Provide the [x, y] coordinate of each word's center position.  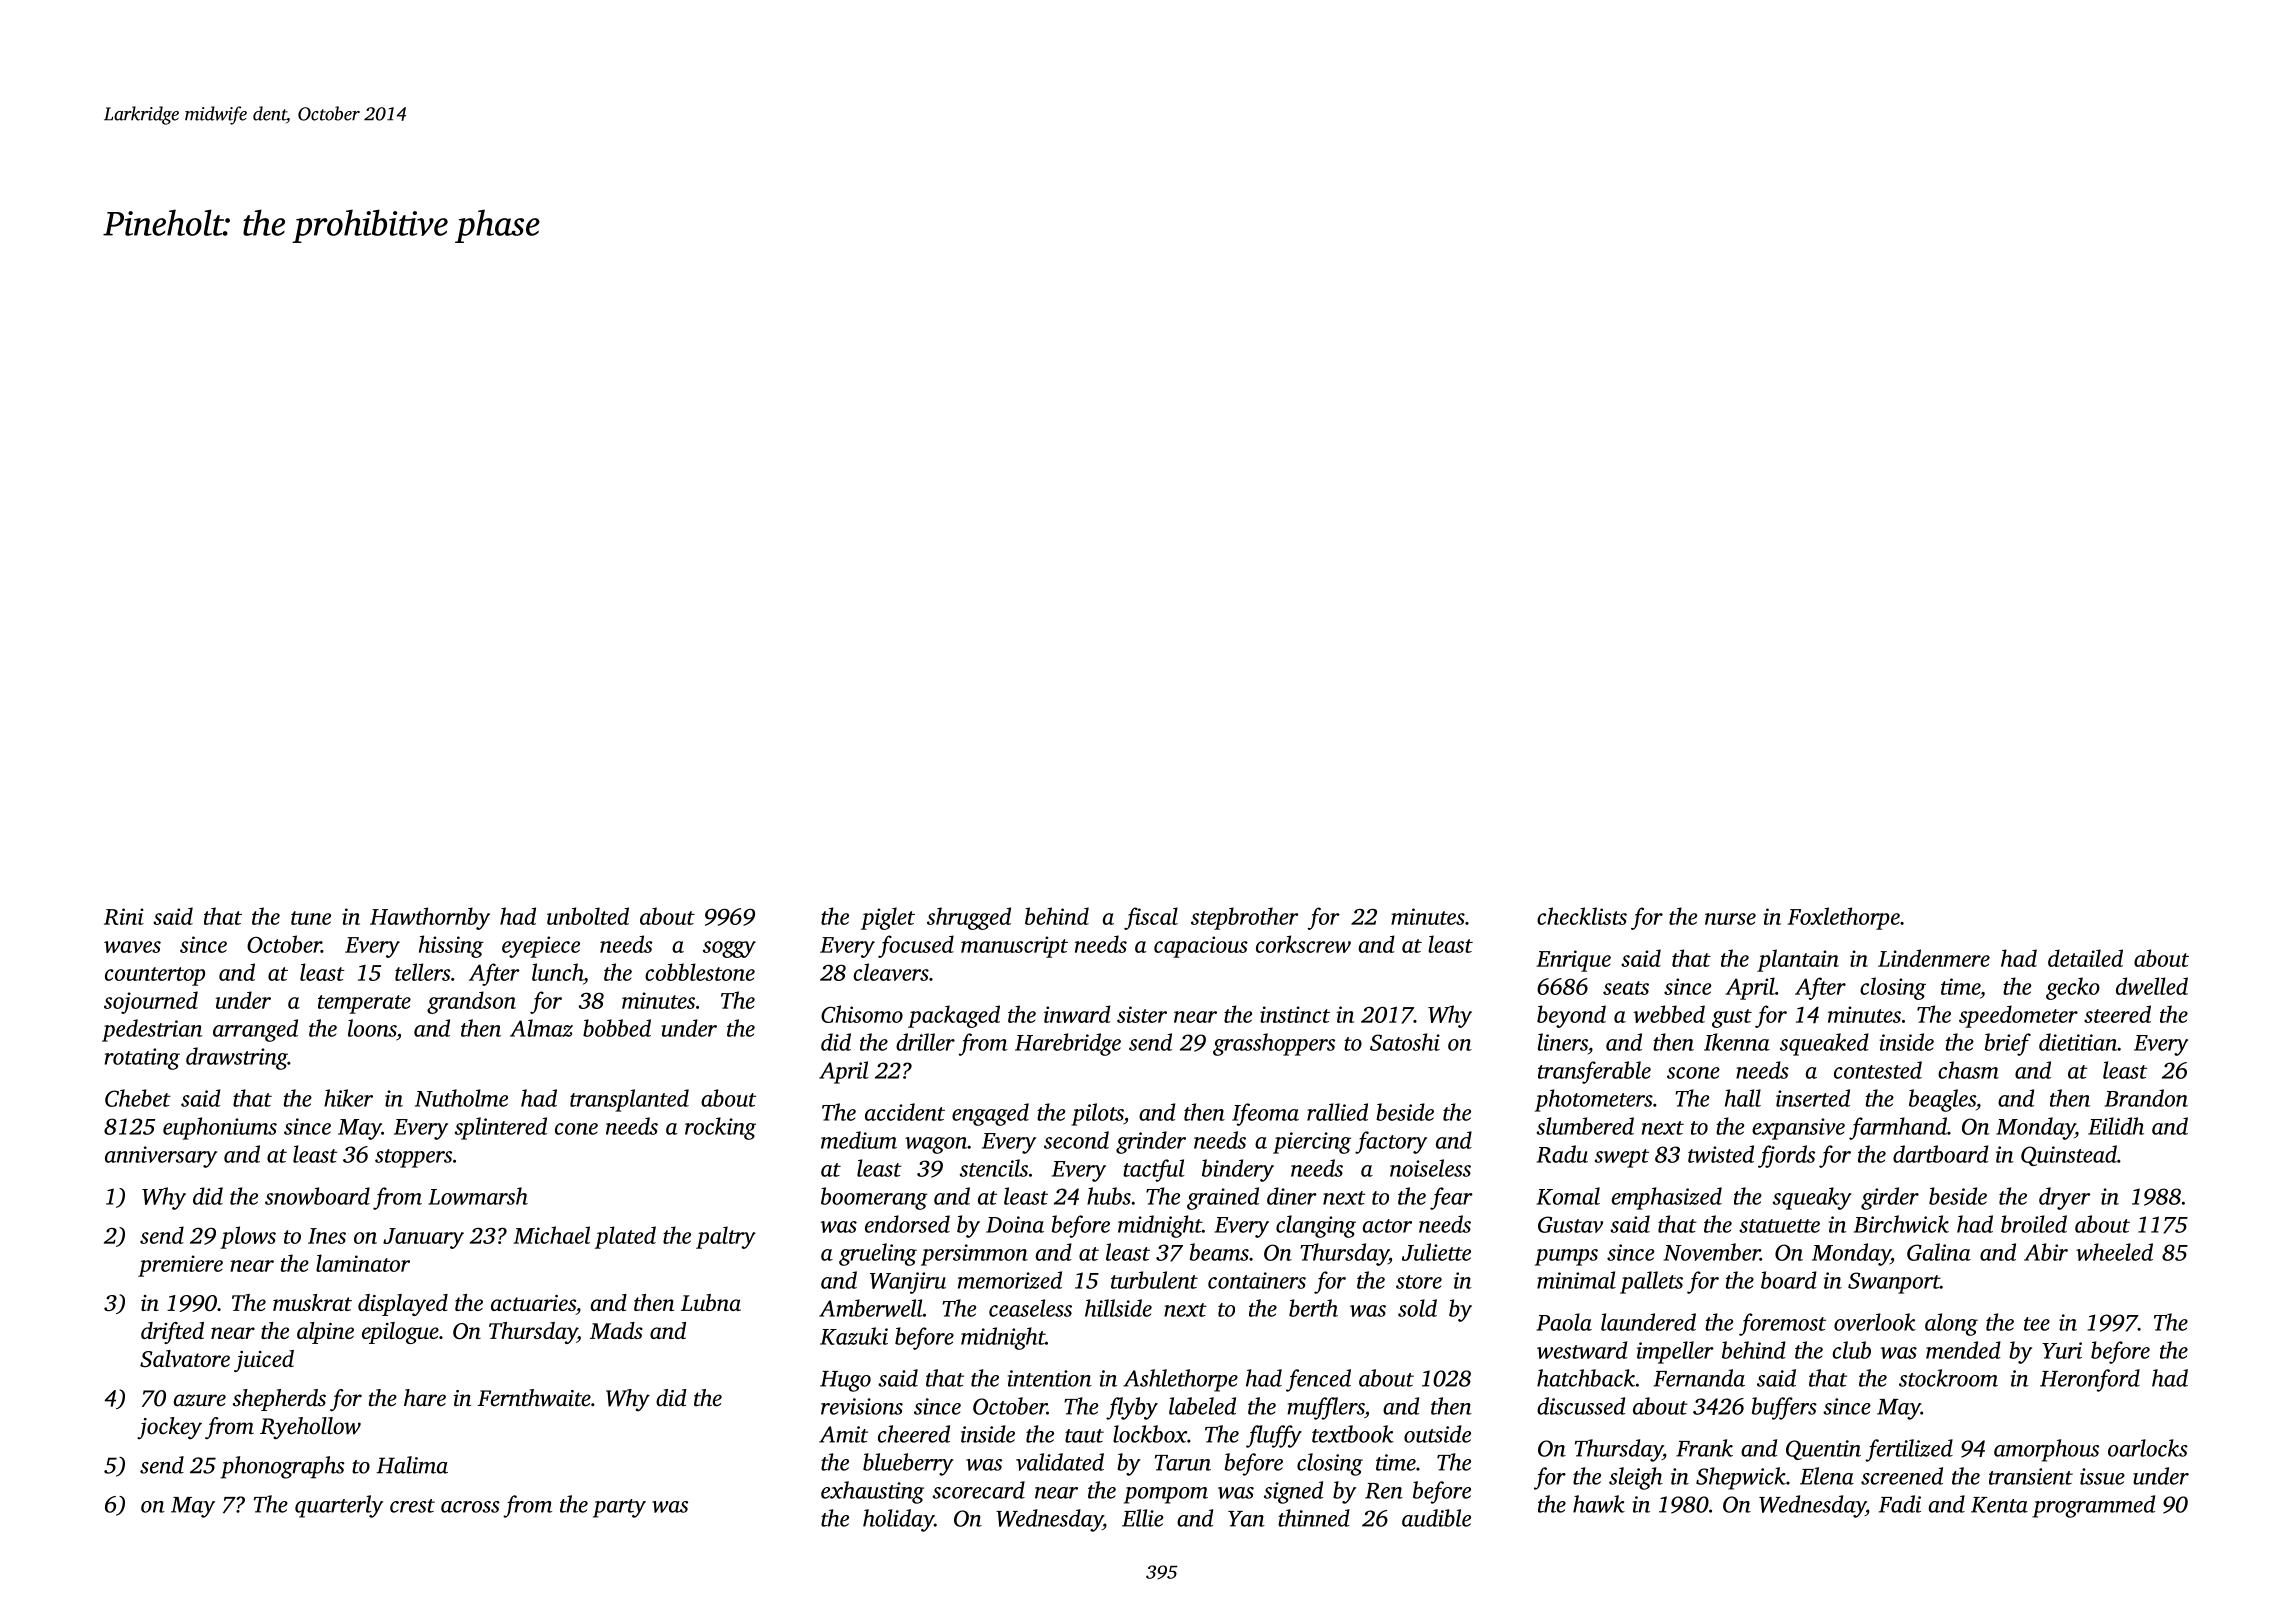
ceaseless [1030, 1308]
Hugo [845, 1381]
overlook [1875, 1322]
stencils [993, 1168]
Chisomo [862, 1014]
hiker [348, 1098]
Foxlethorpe [1844, 918]
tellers [423, 972]
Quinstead [2069, 1155]
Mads [616, 1330]
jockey [169, 1428]
